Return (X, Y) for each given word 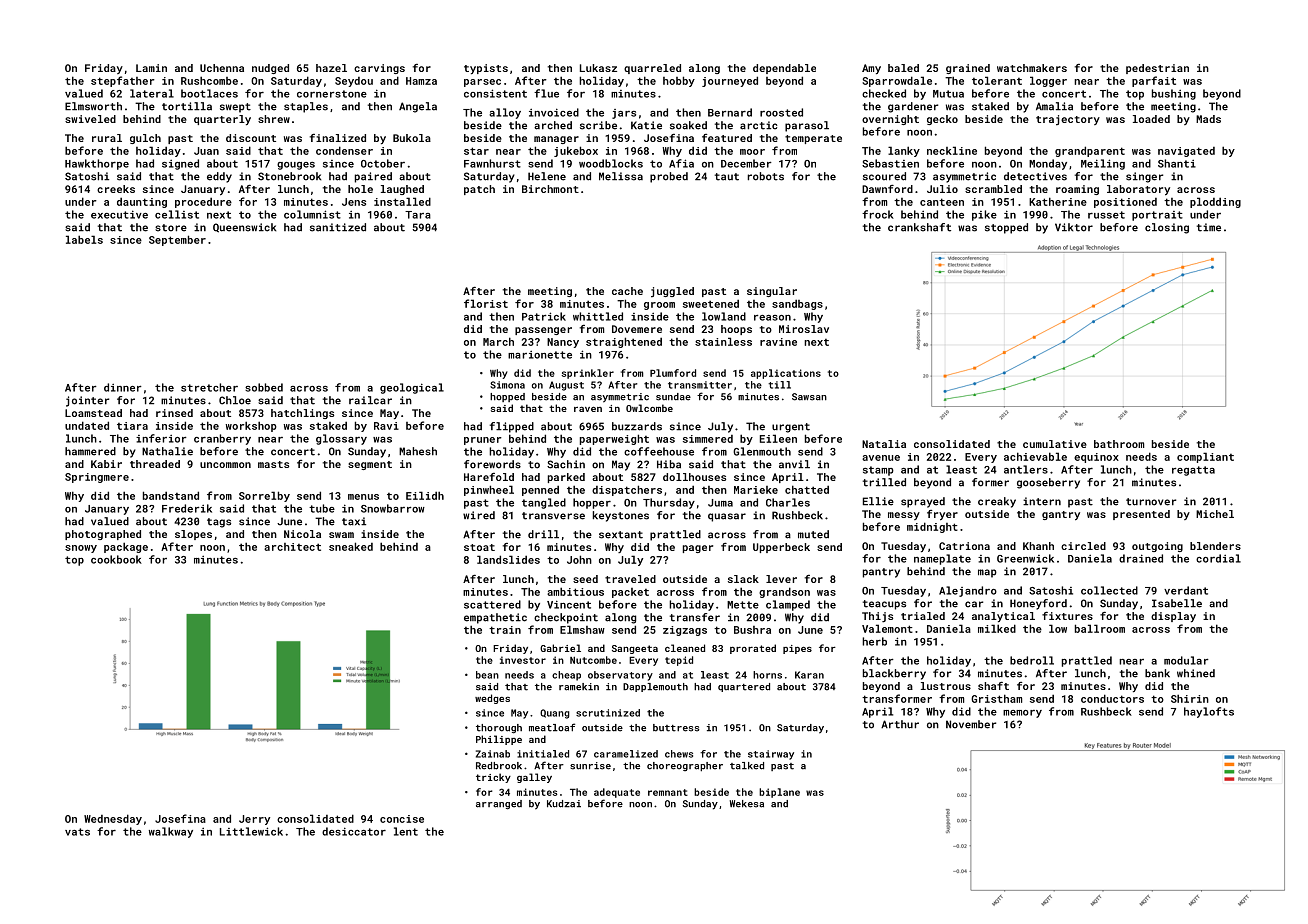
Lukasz (598, 68)
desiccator (354, 831)
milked (997, 628)
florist (486, 303)
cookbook (116, 559)
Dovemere (637, 329)
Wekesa (747, 804)
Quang (555, 714)
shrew (274, 119)
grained (968, 69)
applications (786, 374)
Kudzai (564, 804)
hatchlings (302, 414)
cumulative (1055, 444)
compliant (1205, 457)
